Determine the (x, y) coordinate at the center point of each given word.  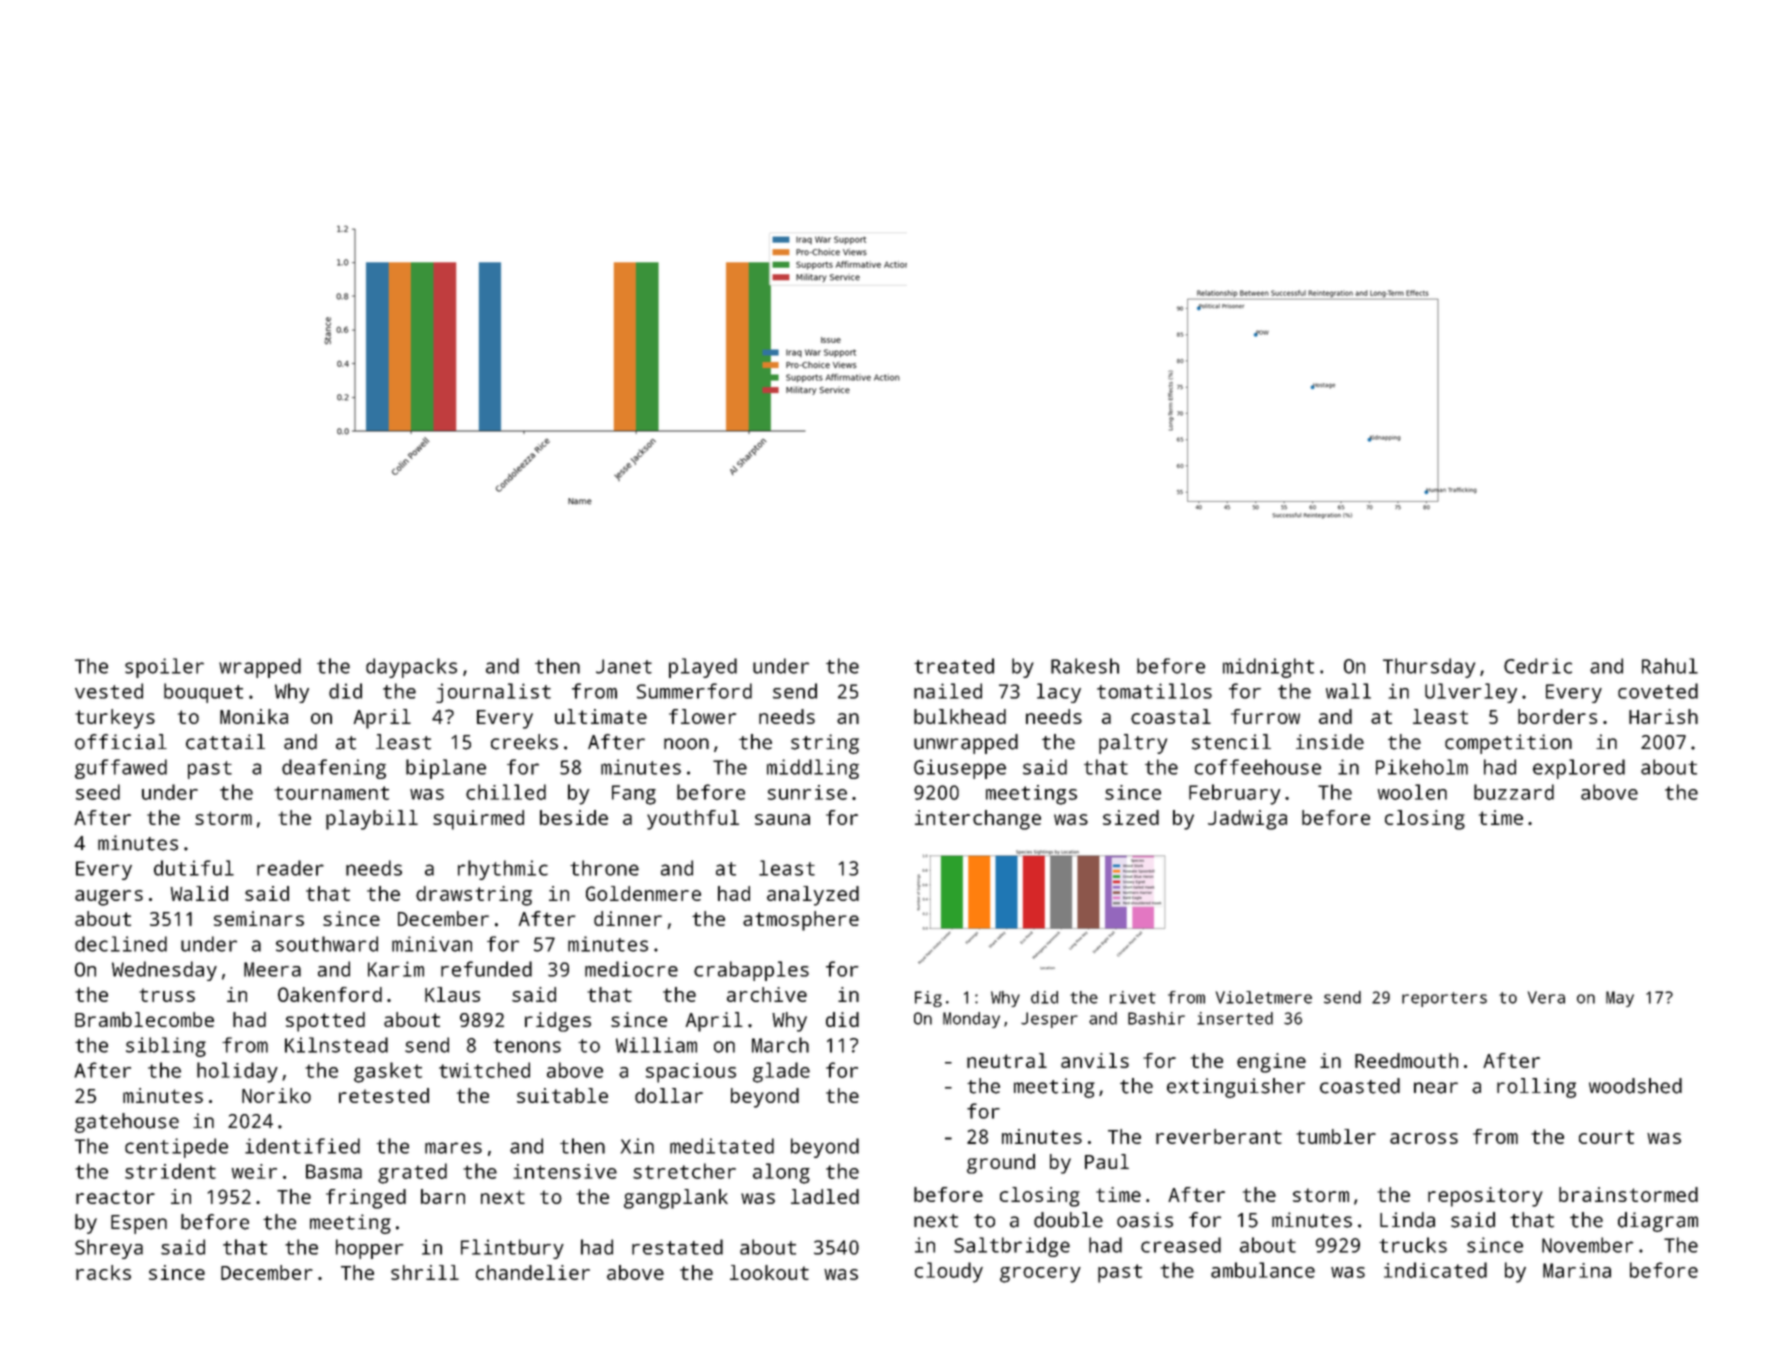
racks (103, 1272)
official (121, 742)
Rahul (1670, 666)
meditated (722, 1146)
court (1606, 1137)
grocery (1040, 1275)
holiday (237, 1072)
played (703, 668)
